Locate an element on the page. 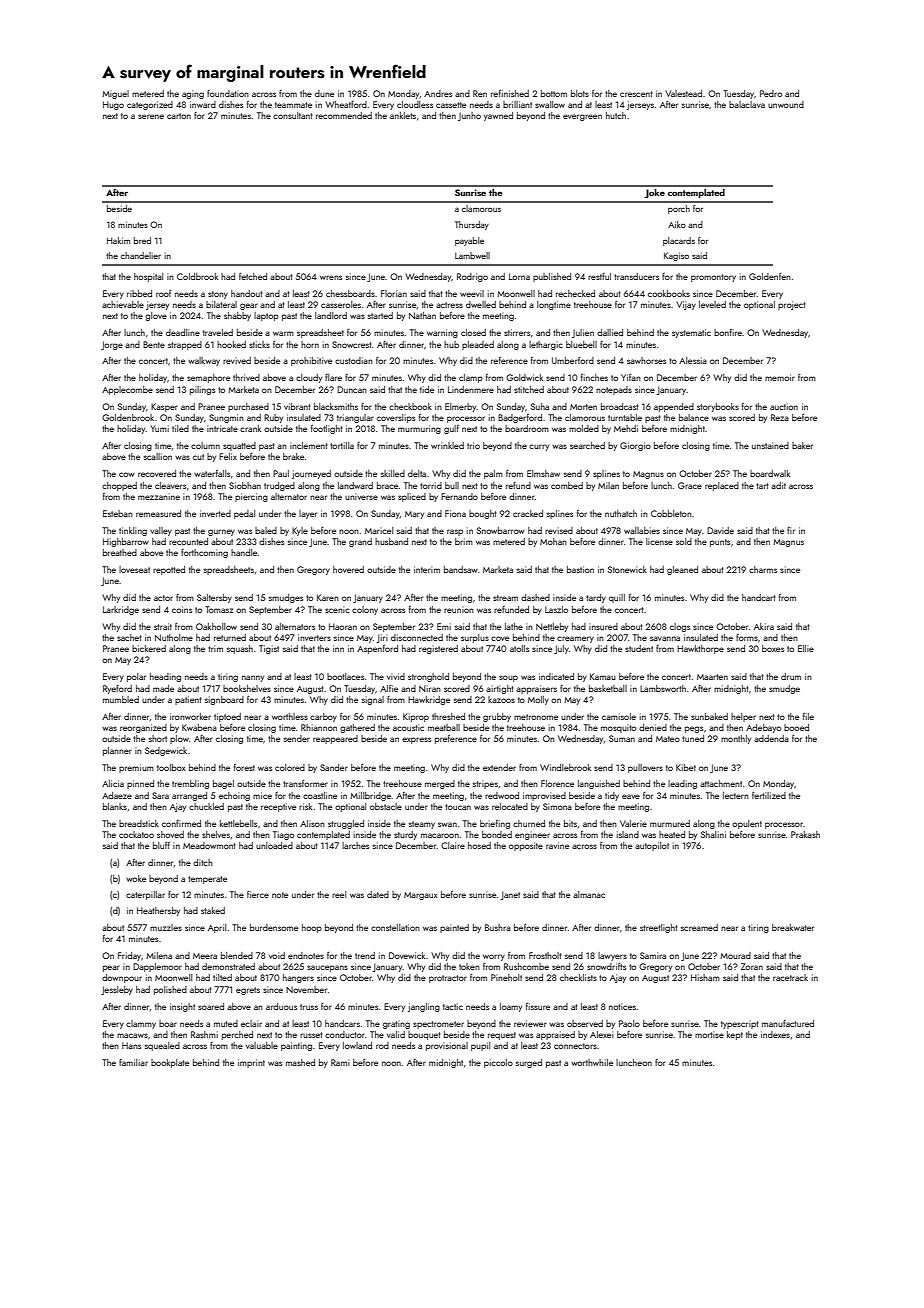 Image resolution: width=924 pixels, height=1308 pixels. Milena is located at coordinates (159, 955).
